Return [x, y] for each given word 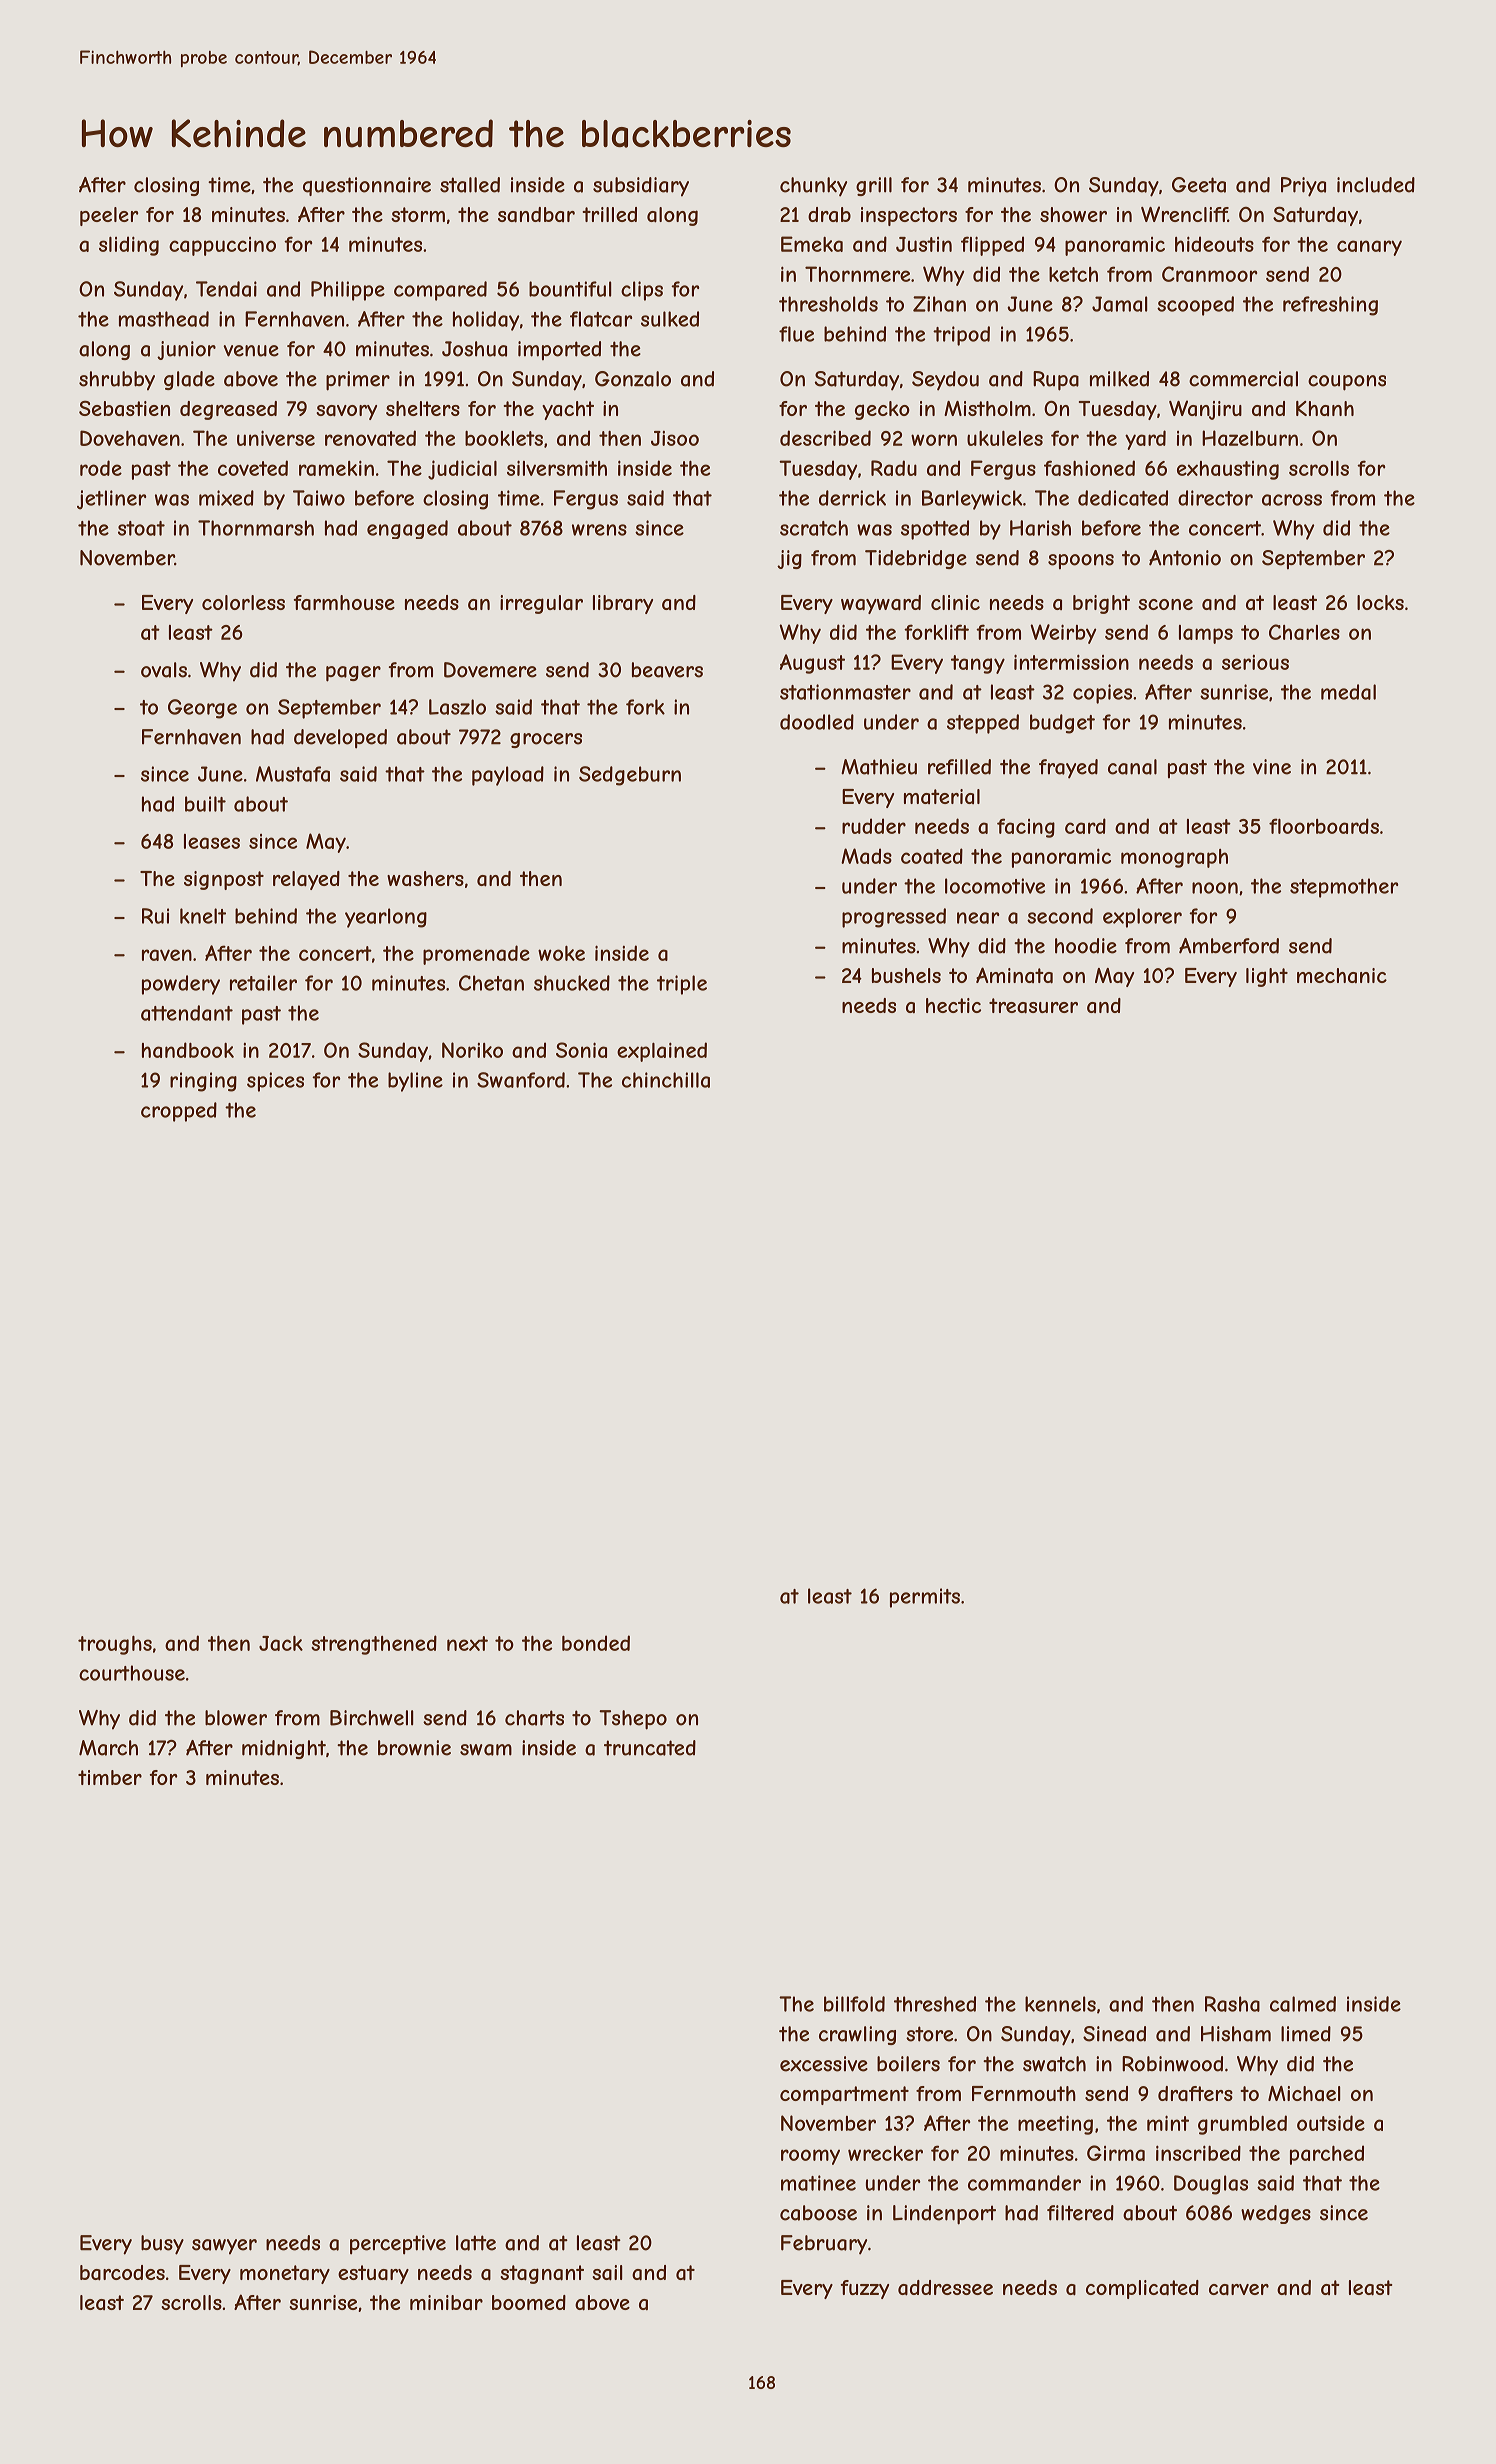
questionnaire [367, 186]
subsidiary [641, 187]
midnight [284, 1749]
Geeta [1199, 185]
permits [925, 1598]
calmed [1303, 2004]
